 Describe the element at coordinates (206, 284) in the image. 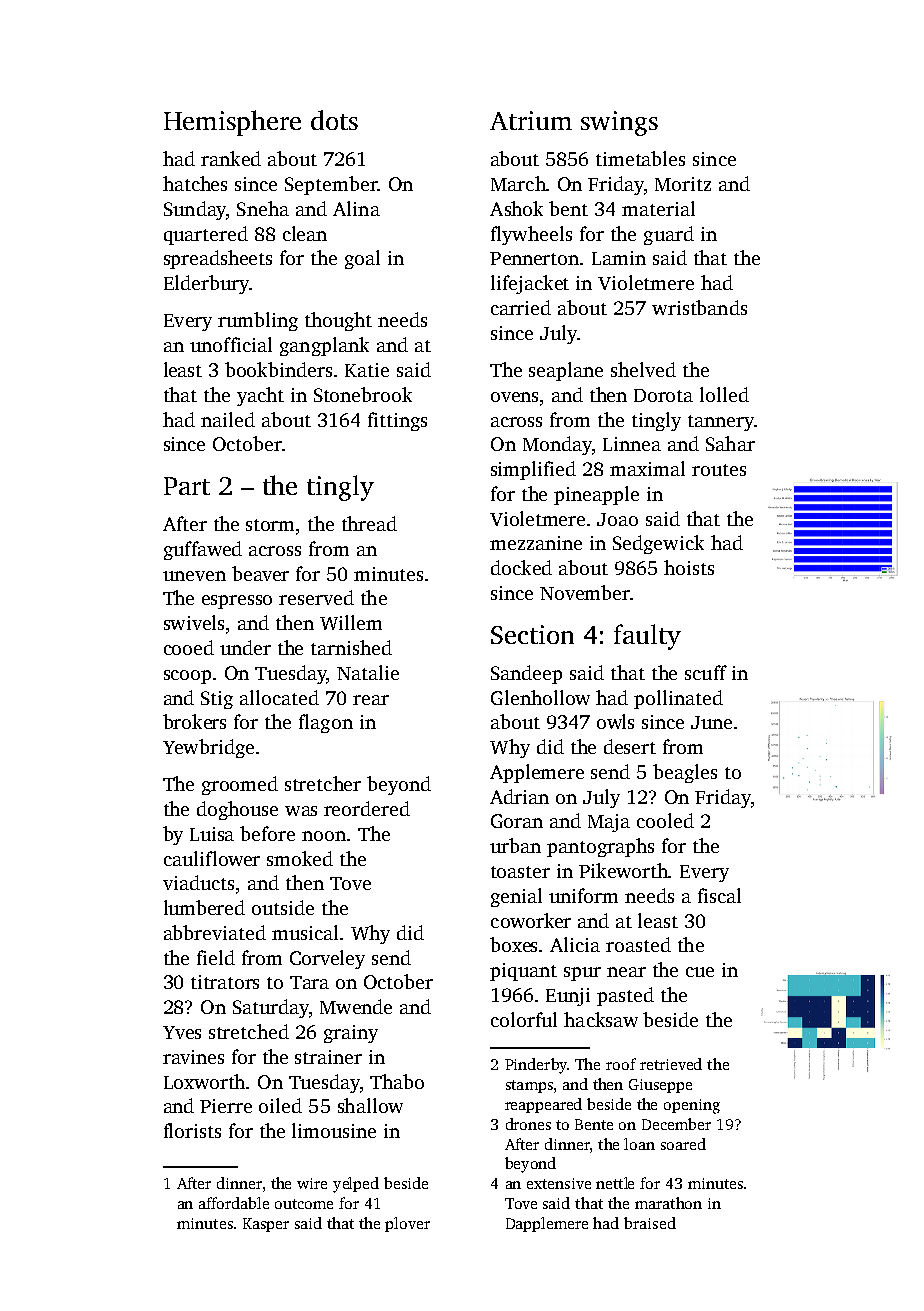

I see `Elderbury` at that location.
